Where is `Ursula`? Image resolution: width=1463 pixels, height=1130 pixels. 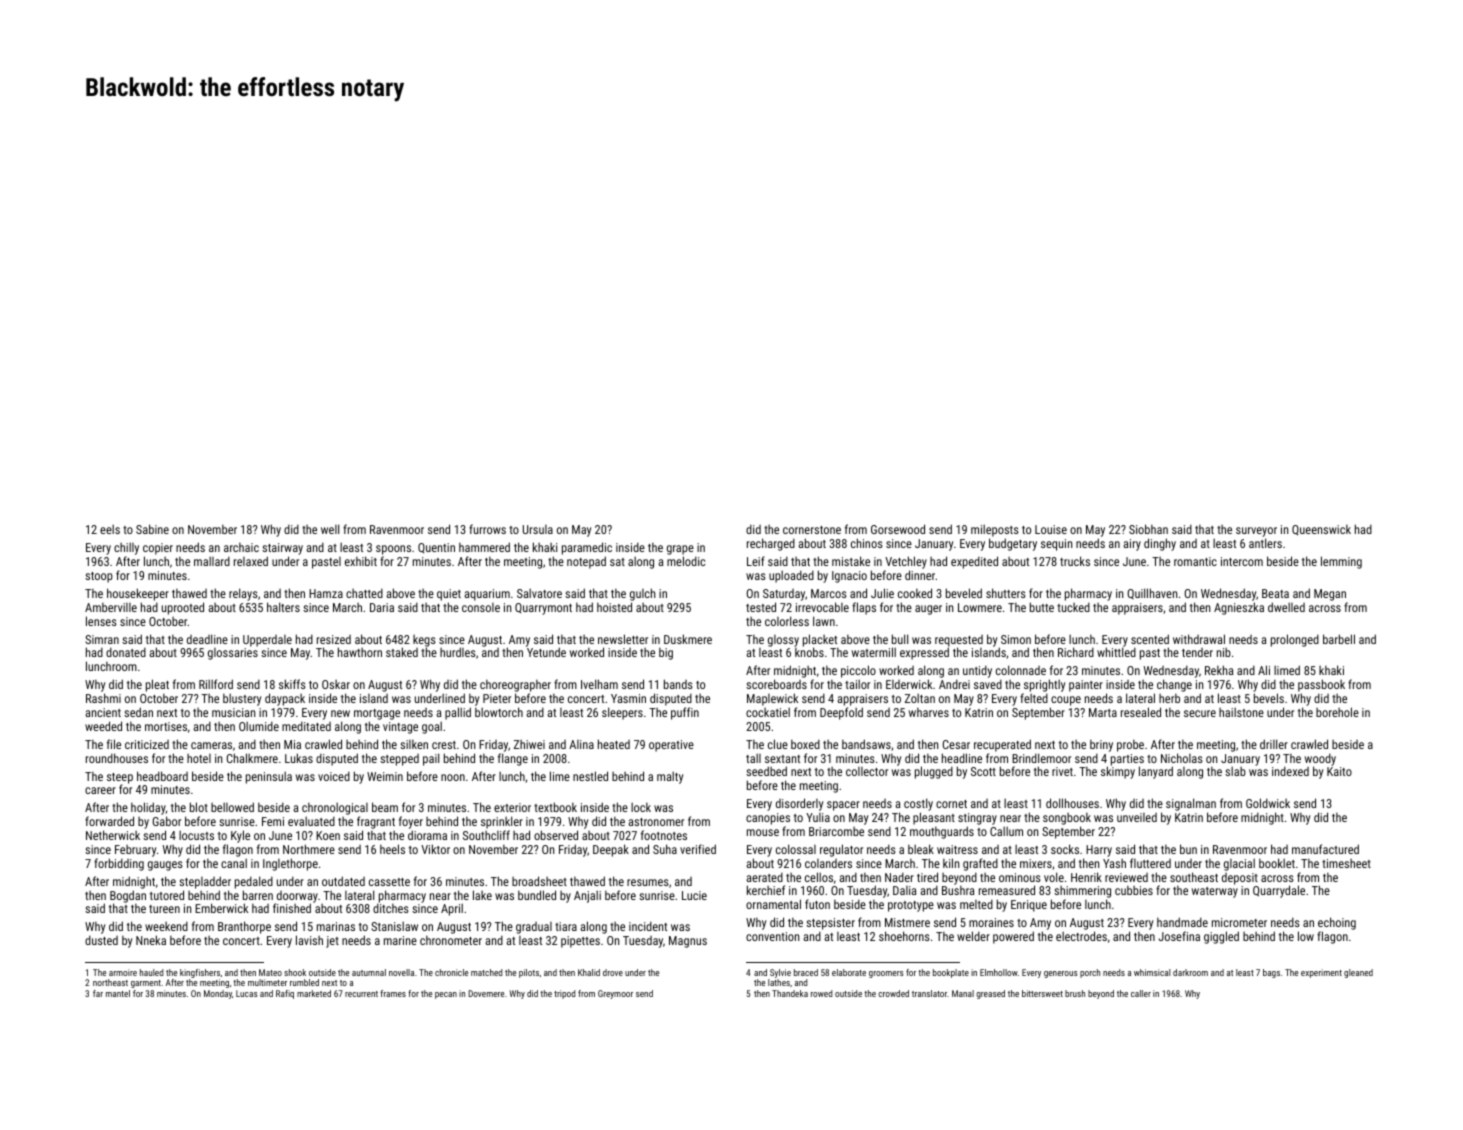
Ursula is located at coordinates (538, 529).
